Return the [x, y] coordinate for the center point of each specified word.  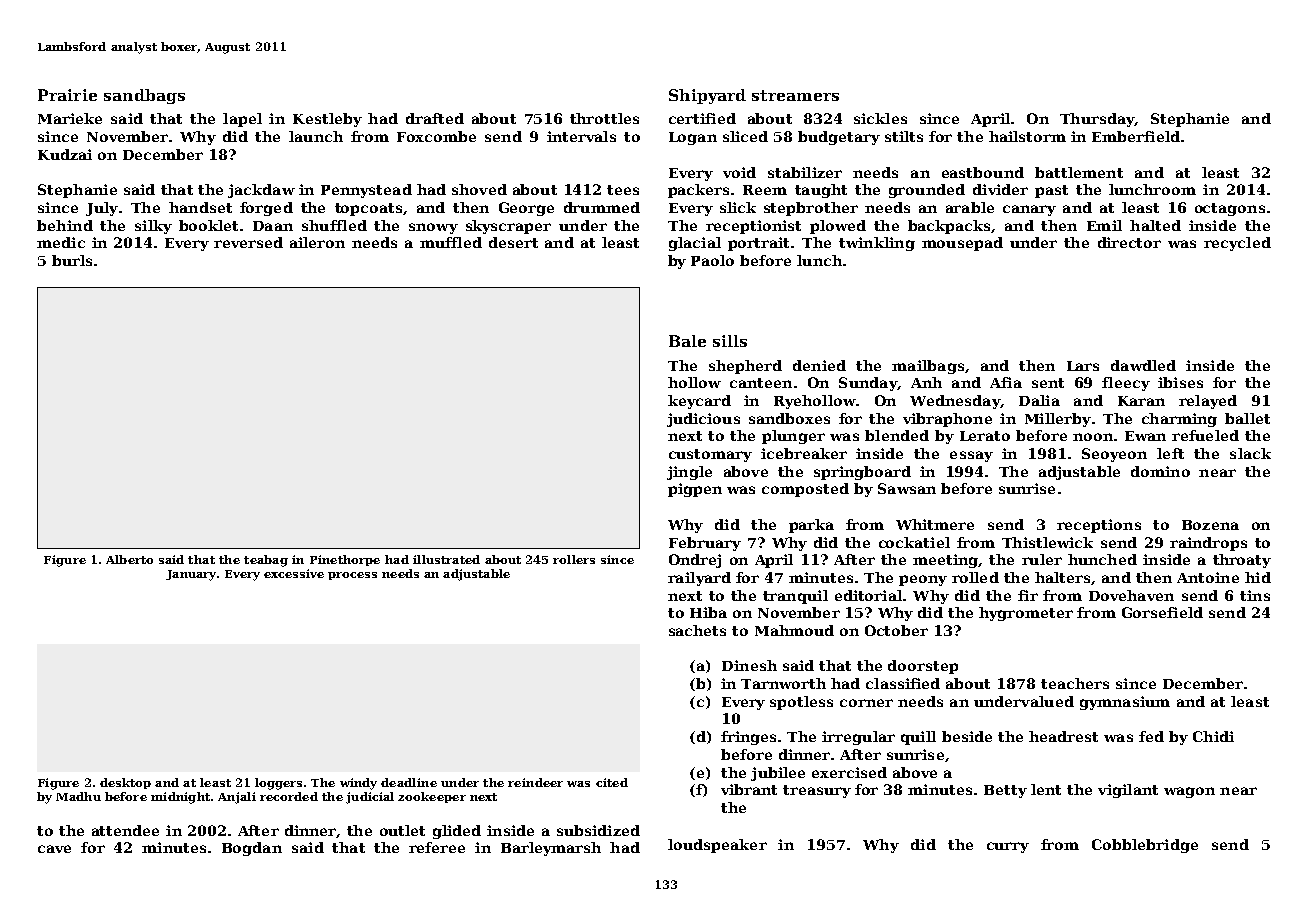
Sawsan [907, 488]
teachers [1075, 683]
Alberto [129, 559]
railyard [699, 579]
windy [358, 784]
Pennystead [366, 191]
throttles [604, 118]
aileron [317, 242]
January [191, 575]
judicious [703, 420]
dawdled [1143, 365]
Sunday [868, 384]
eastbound [983, 172]
